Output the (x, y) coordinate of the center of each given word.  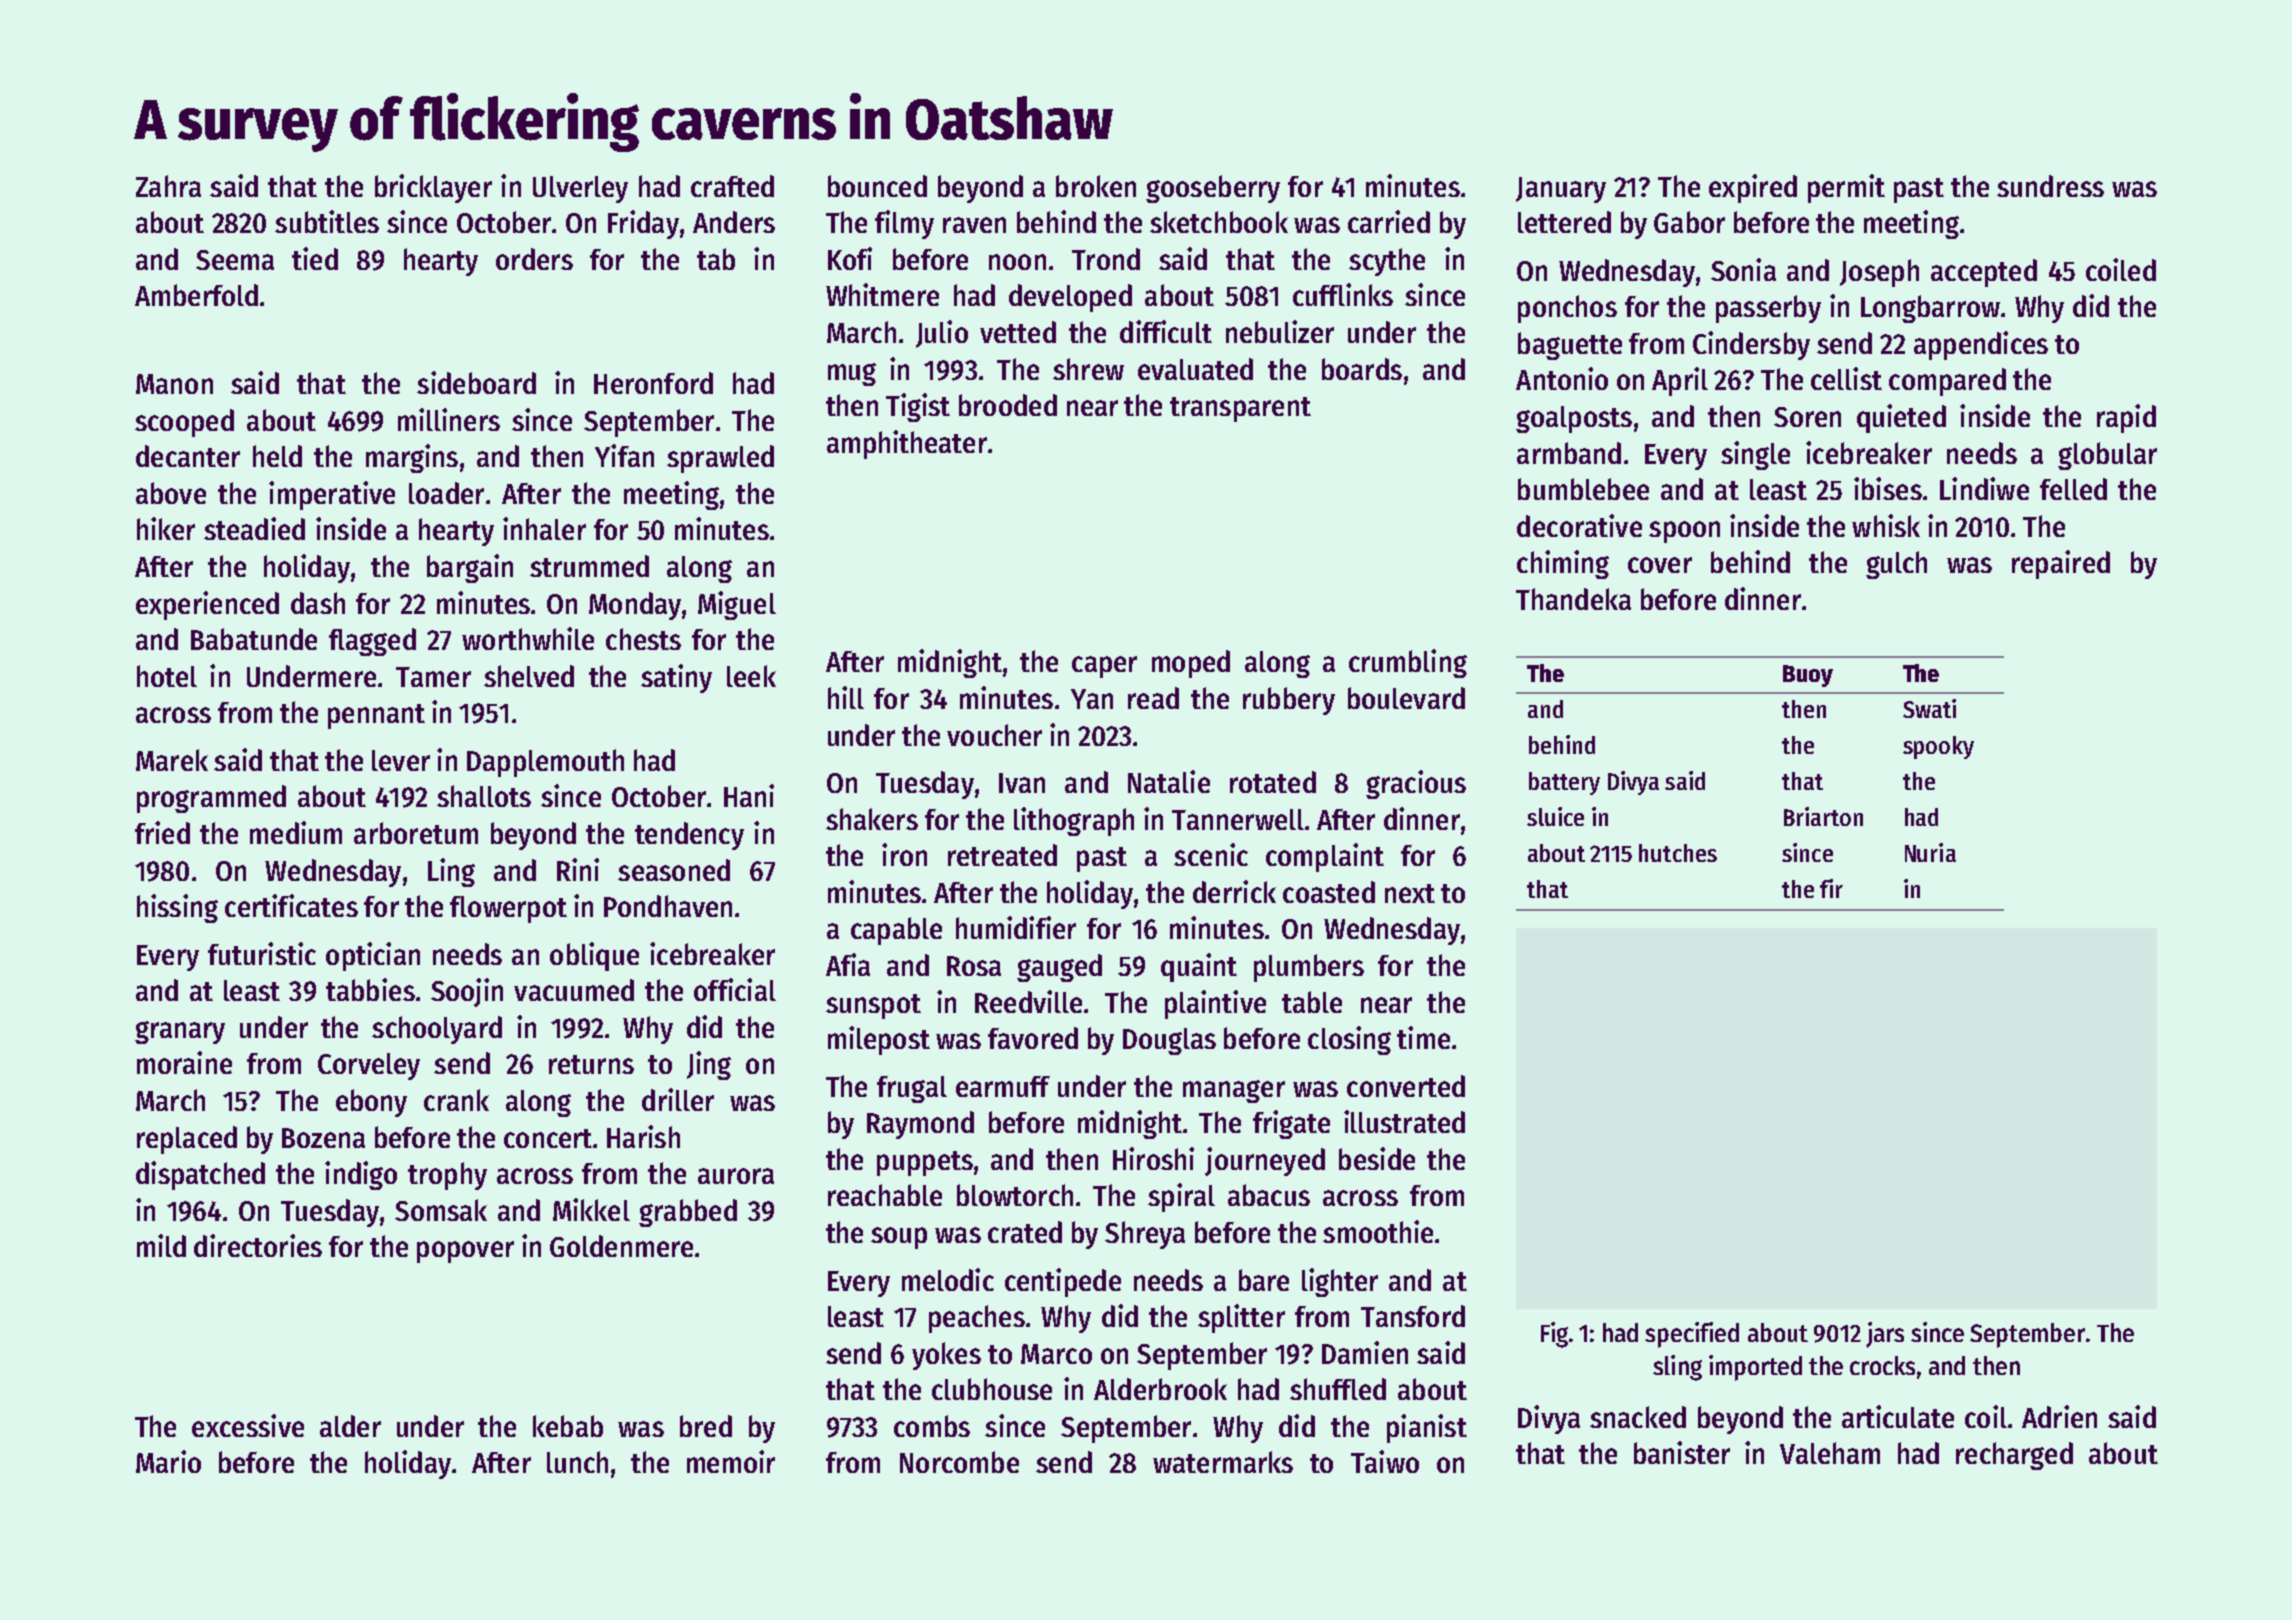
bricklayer (433, 188)
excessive (248, 1425)
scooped (184, 423)
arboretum (416, 833)
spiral (1181, 1197)
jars (1885, 1335)
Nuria (1930, 852)
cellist (1846, 378)
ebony (371, 1103)
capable (896, 931)
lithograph (1074, 821)
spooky (1938, 747)
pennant (376, 716)
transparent (1240, 409)
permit (1846, 188)
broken (1096, 186)
